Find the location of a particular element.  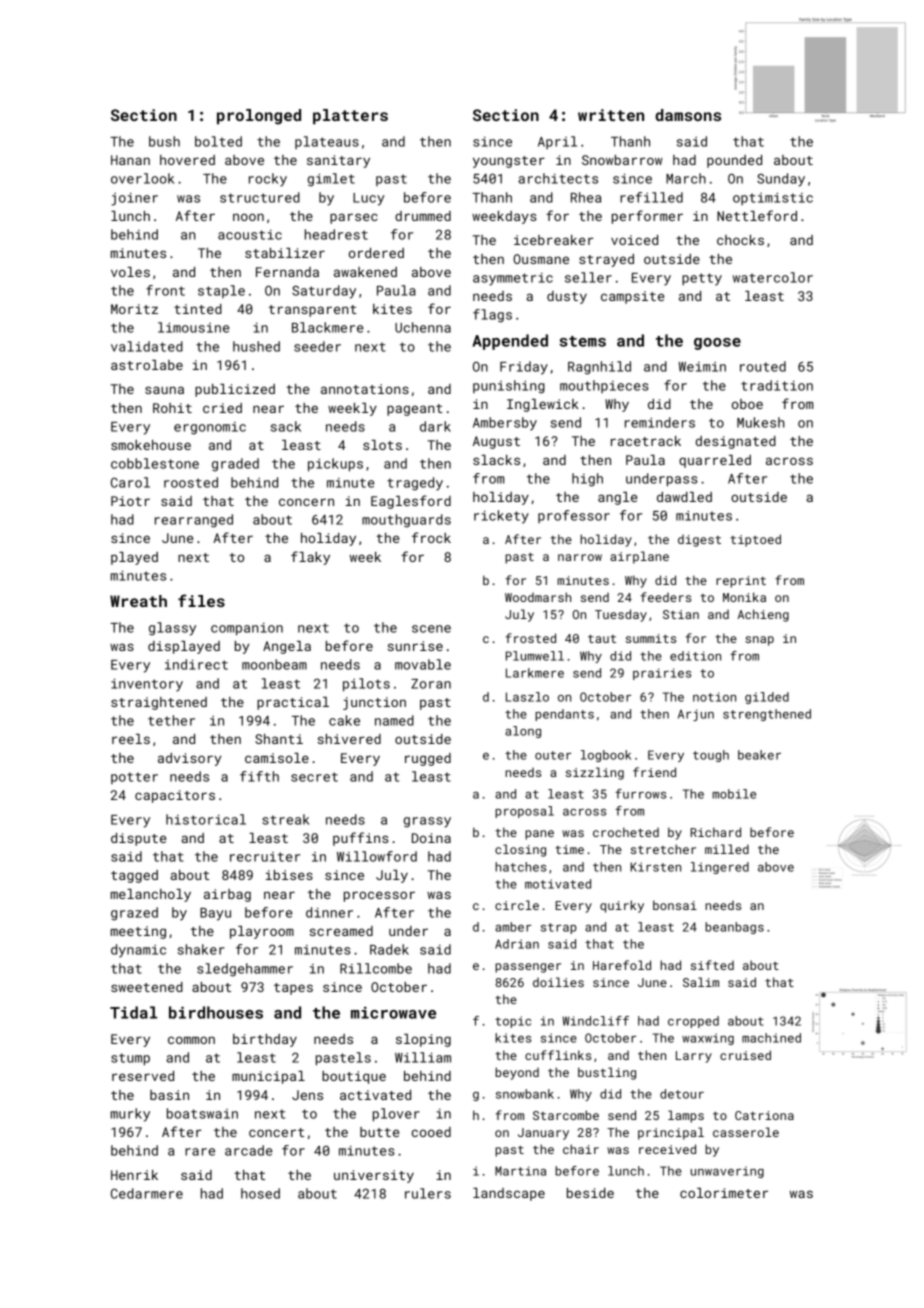

beanbags is located at coordinates (734, 928).
